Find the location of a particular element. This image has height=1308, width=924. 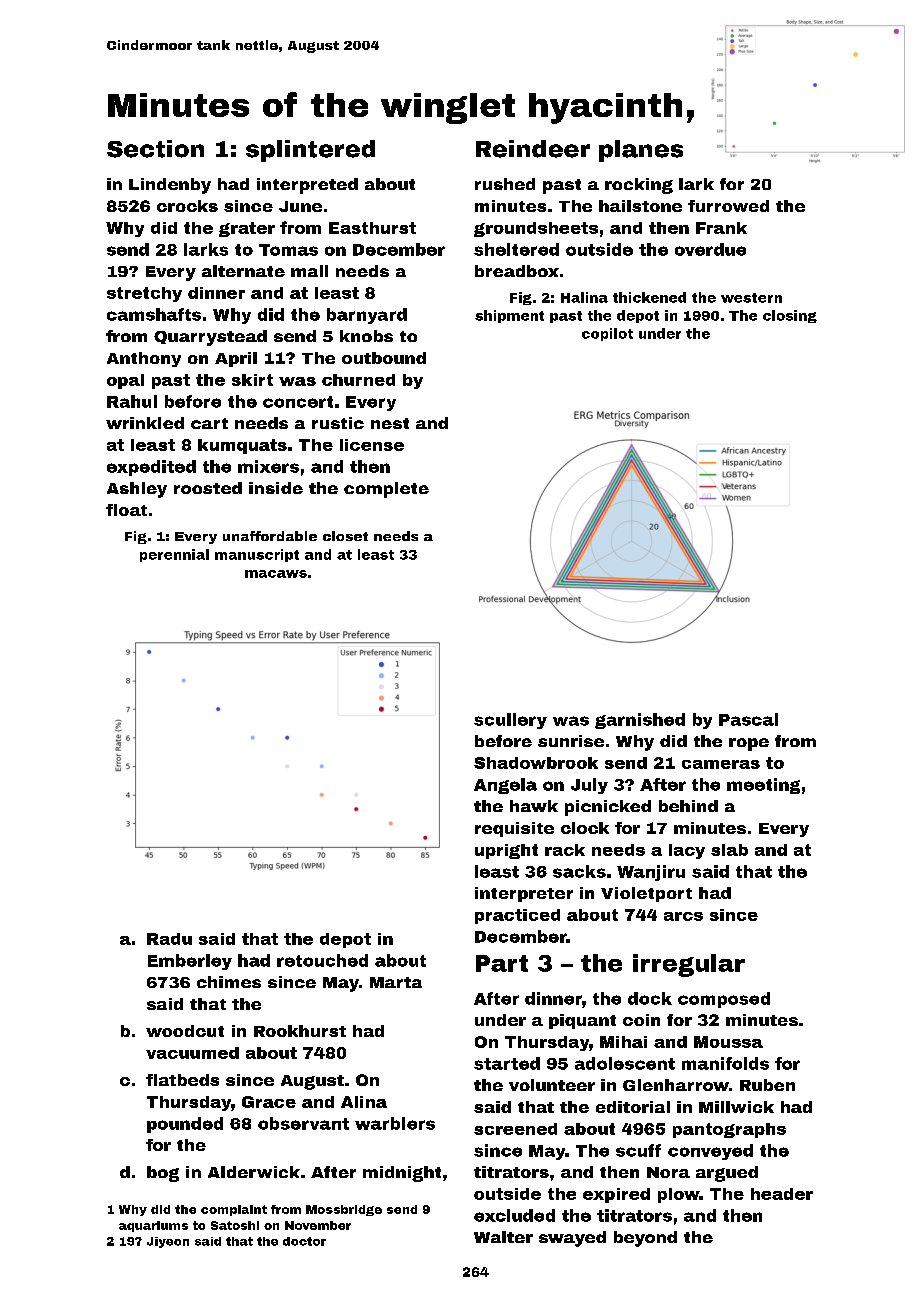

rocking is located at coordinates (639, 186).
